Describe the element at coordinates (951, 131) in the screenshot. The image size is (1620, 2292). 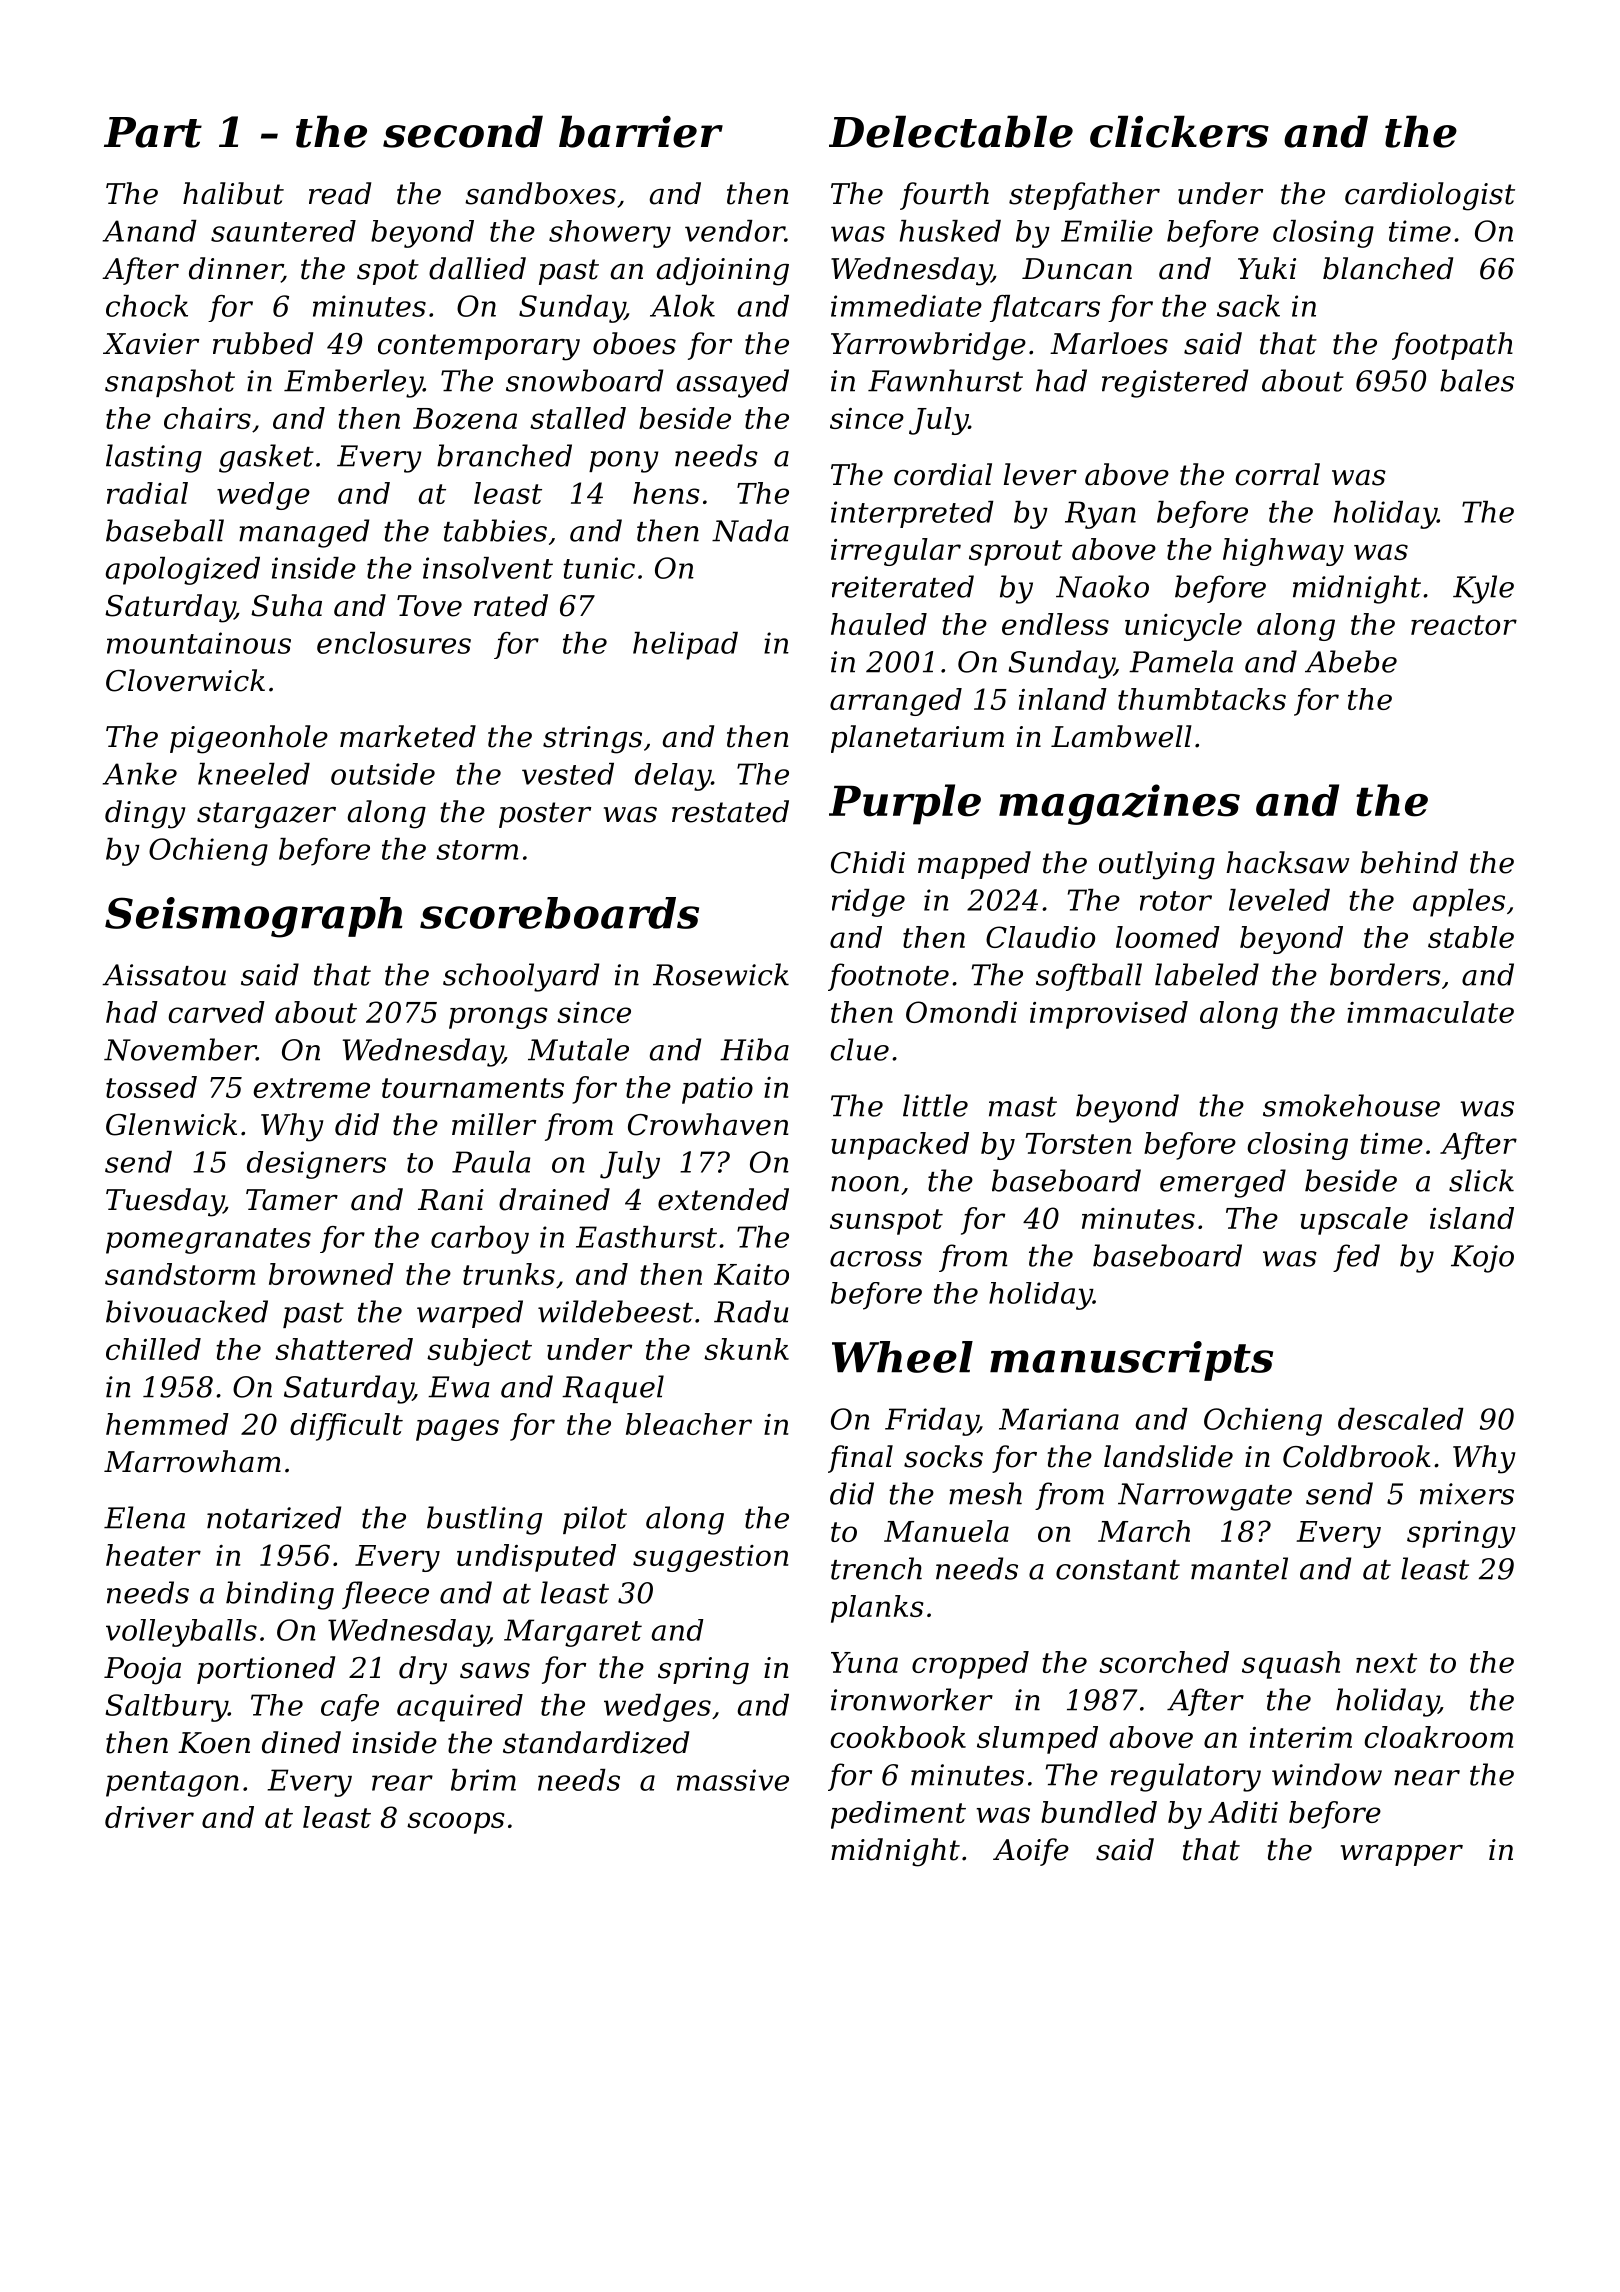
I see `Delectable` at that location.
